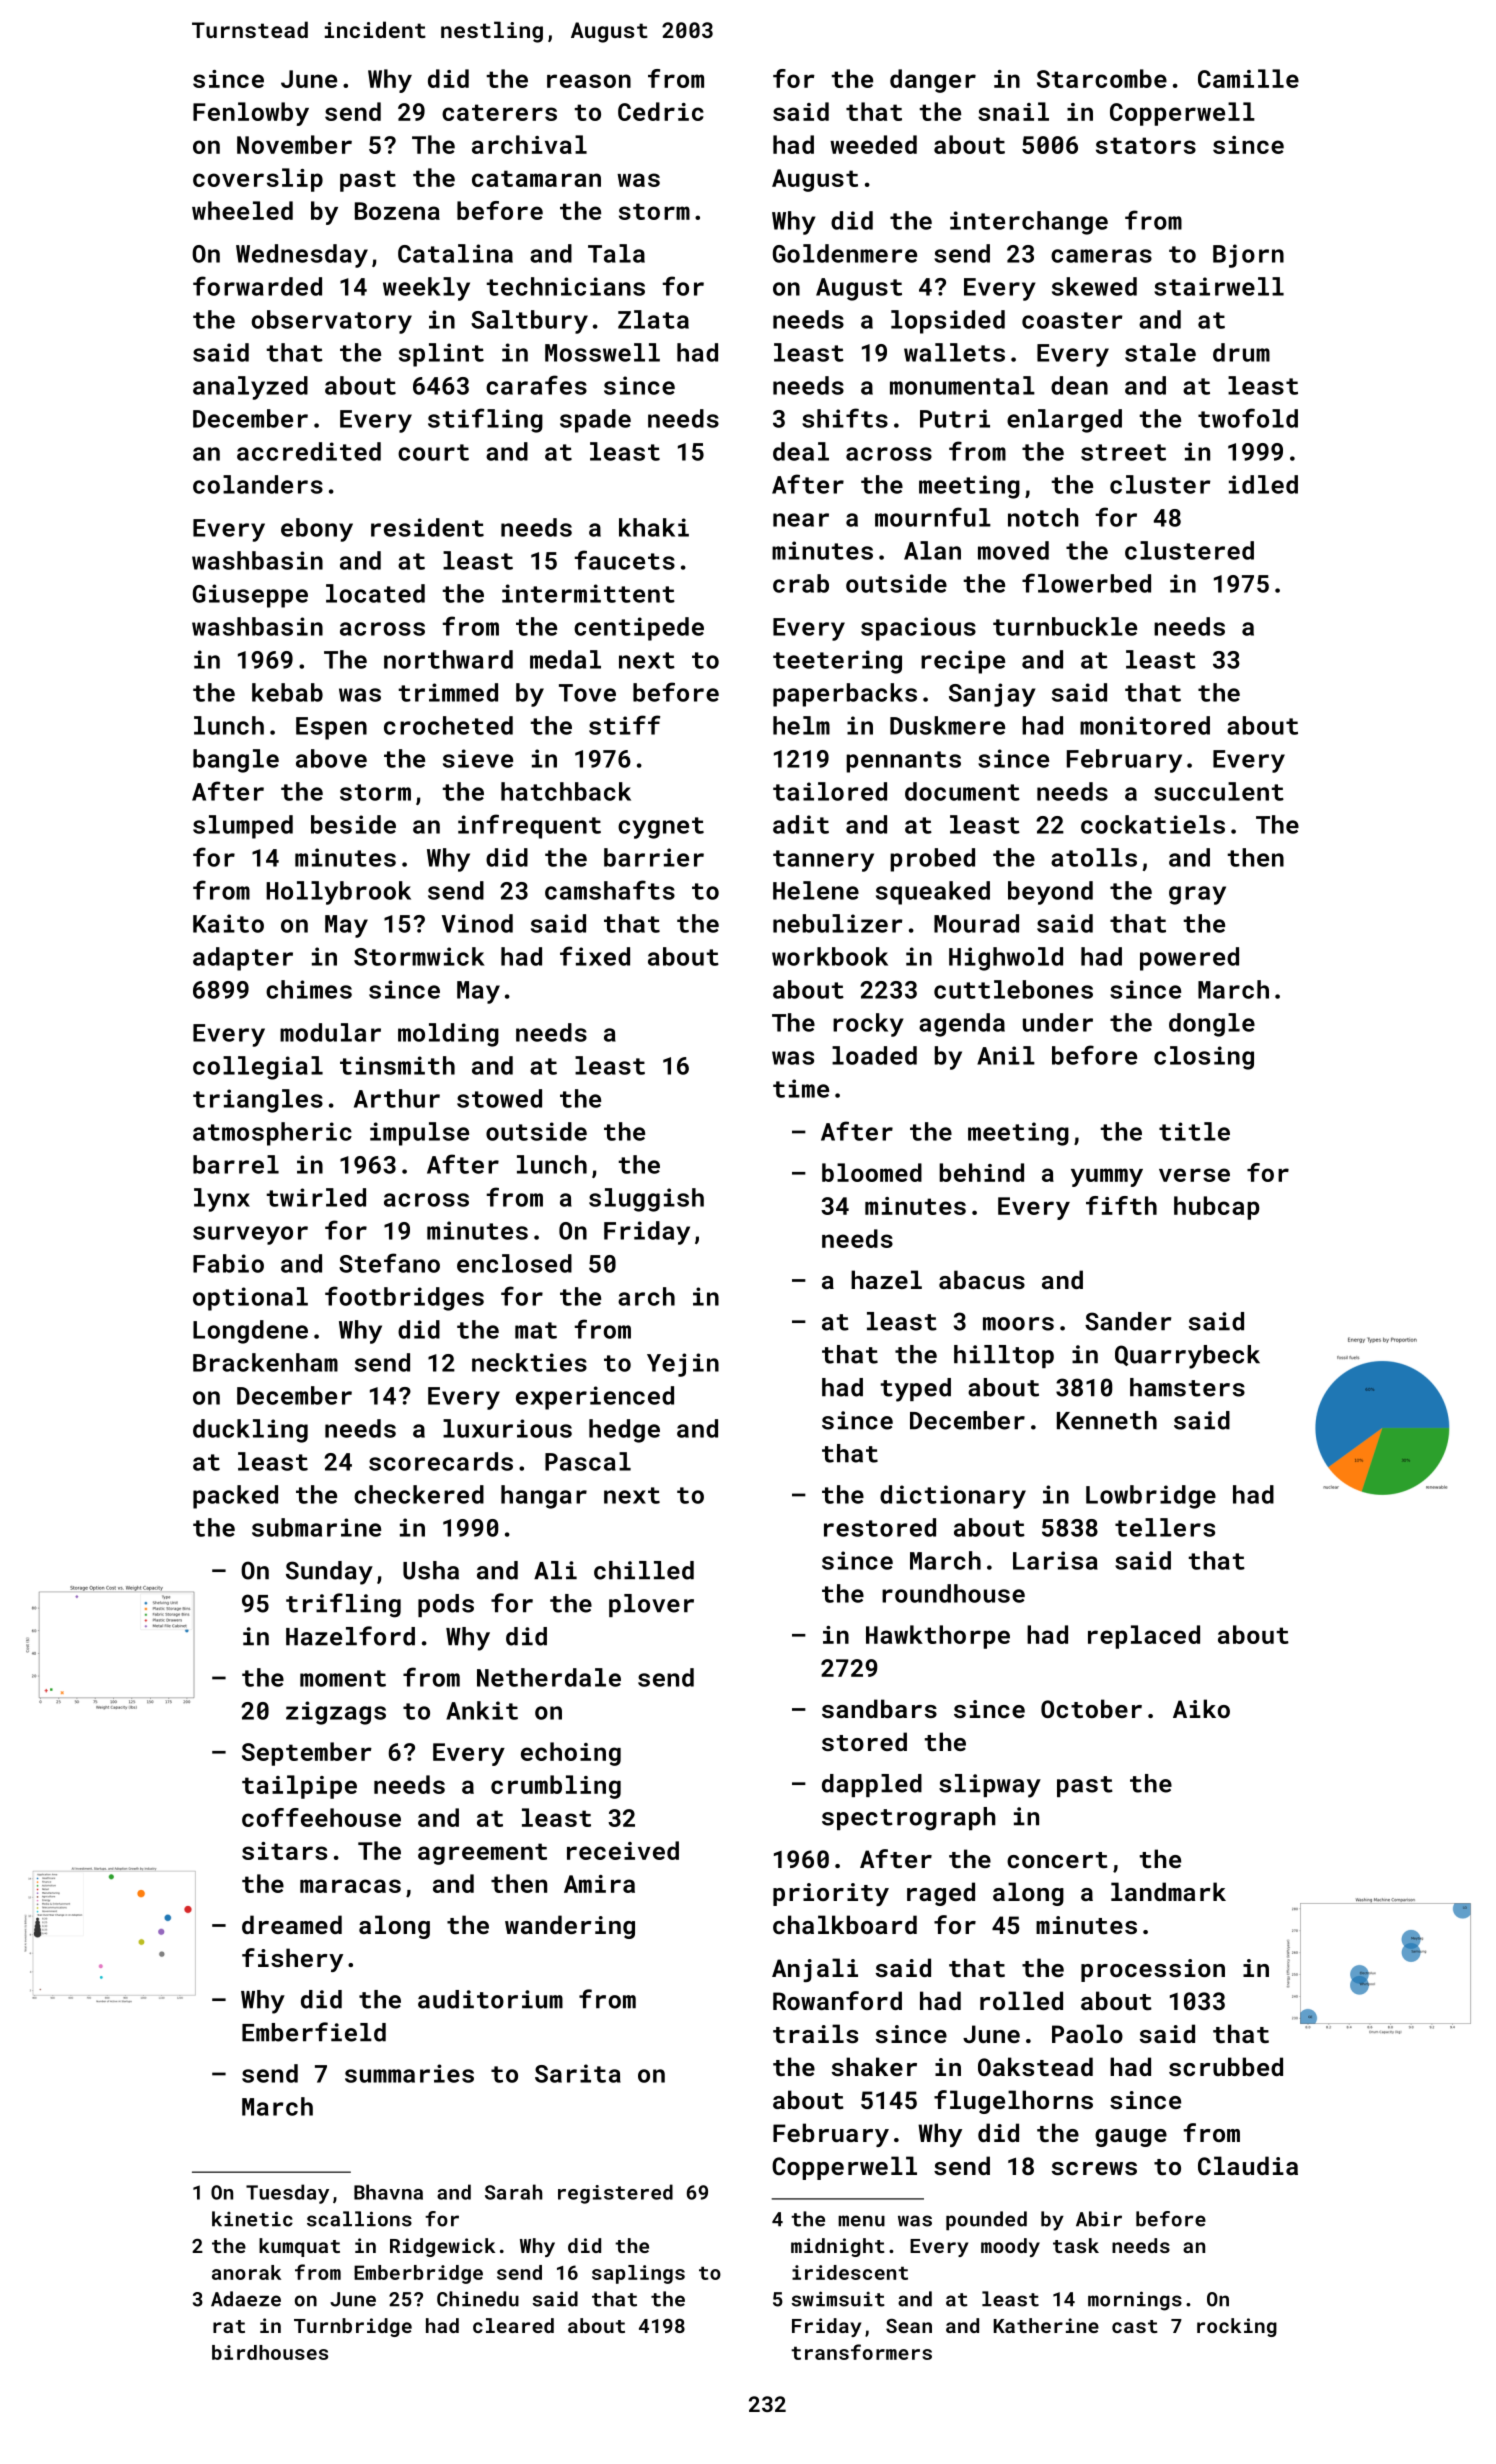  I want to click on Cedric, so click(661, 111).
